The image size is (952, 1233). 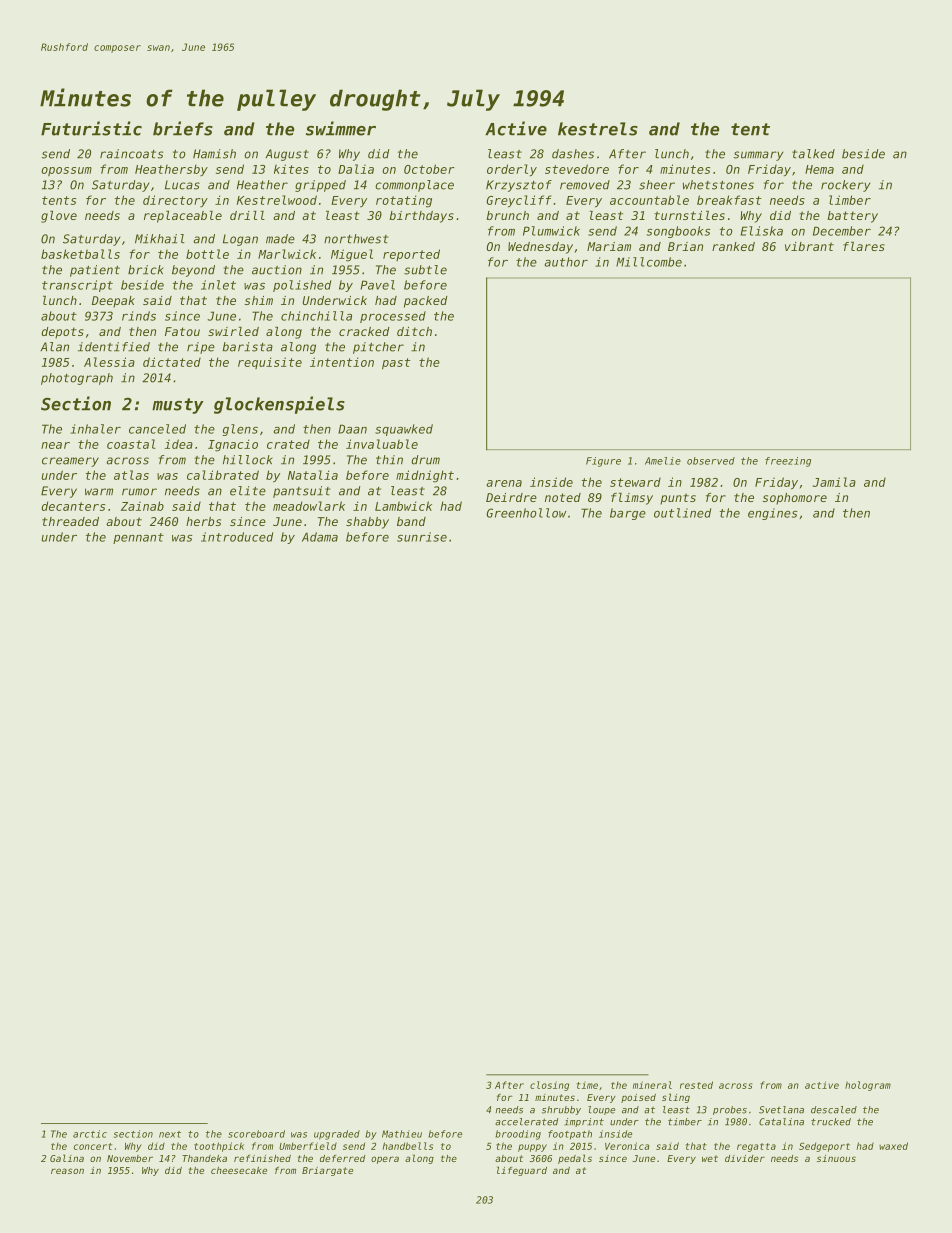 I want to click on sunrise, so click(x=422, y=537).
